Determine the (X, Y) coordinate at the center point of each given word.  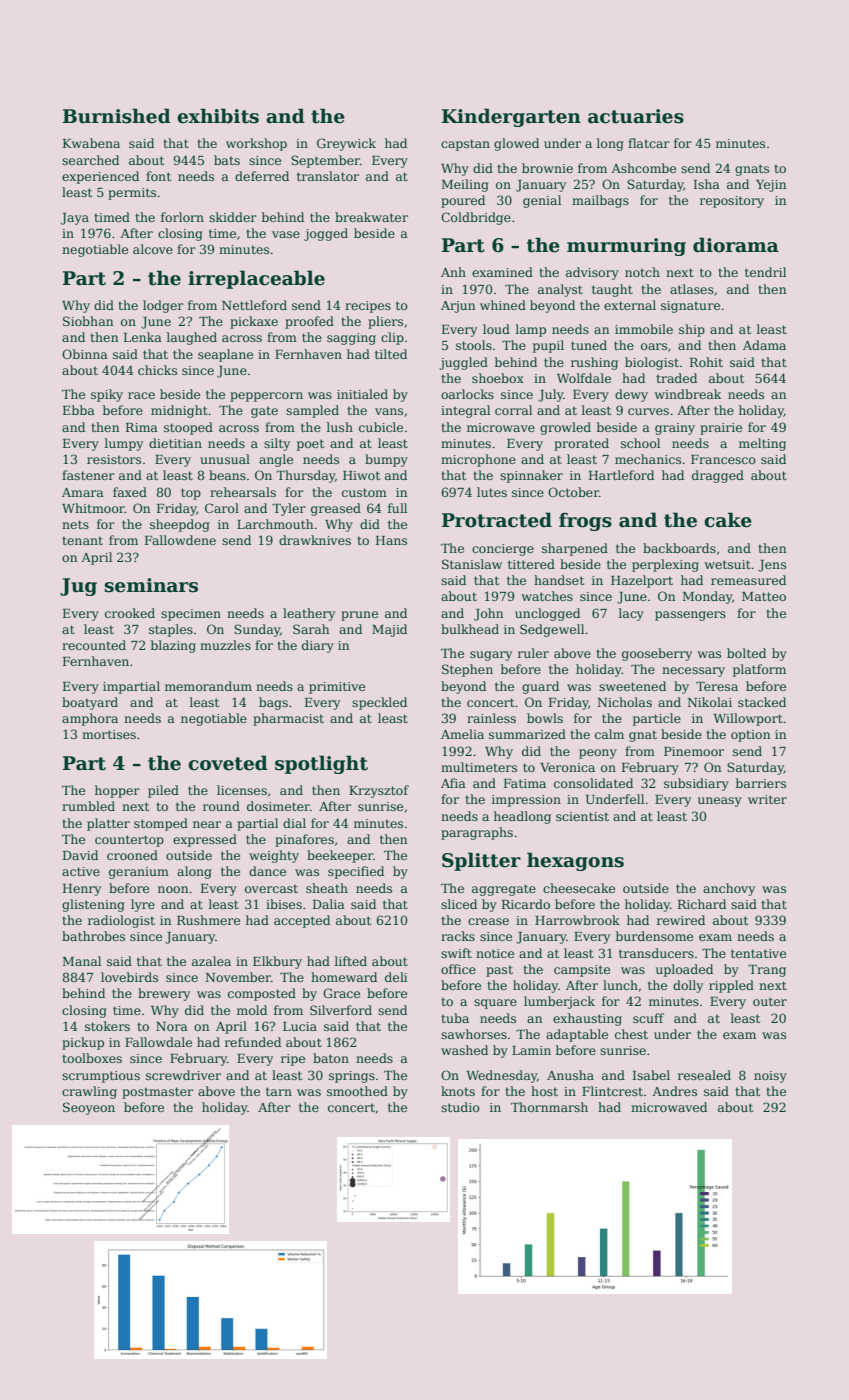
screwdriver (183, 1075)
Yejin (771, 186)
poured (463, 201)
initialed (362, 394)
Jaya (75, 219)
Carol (222, 508)
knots (458, 1091)
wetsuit (728, 564)
